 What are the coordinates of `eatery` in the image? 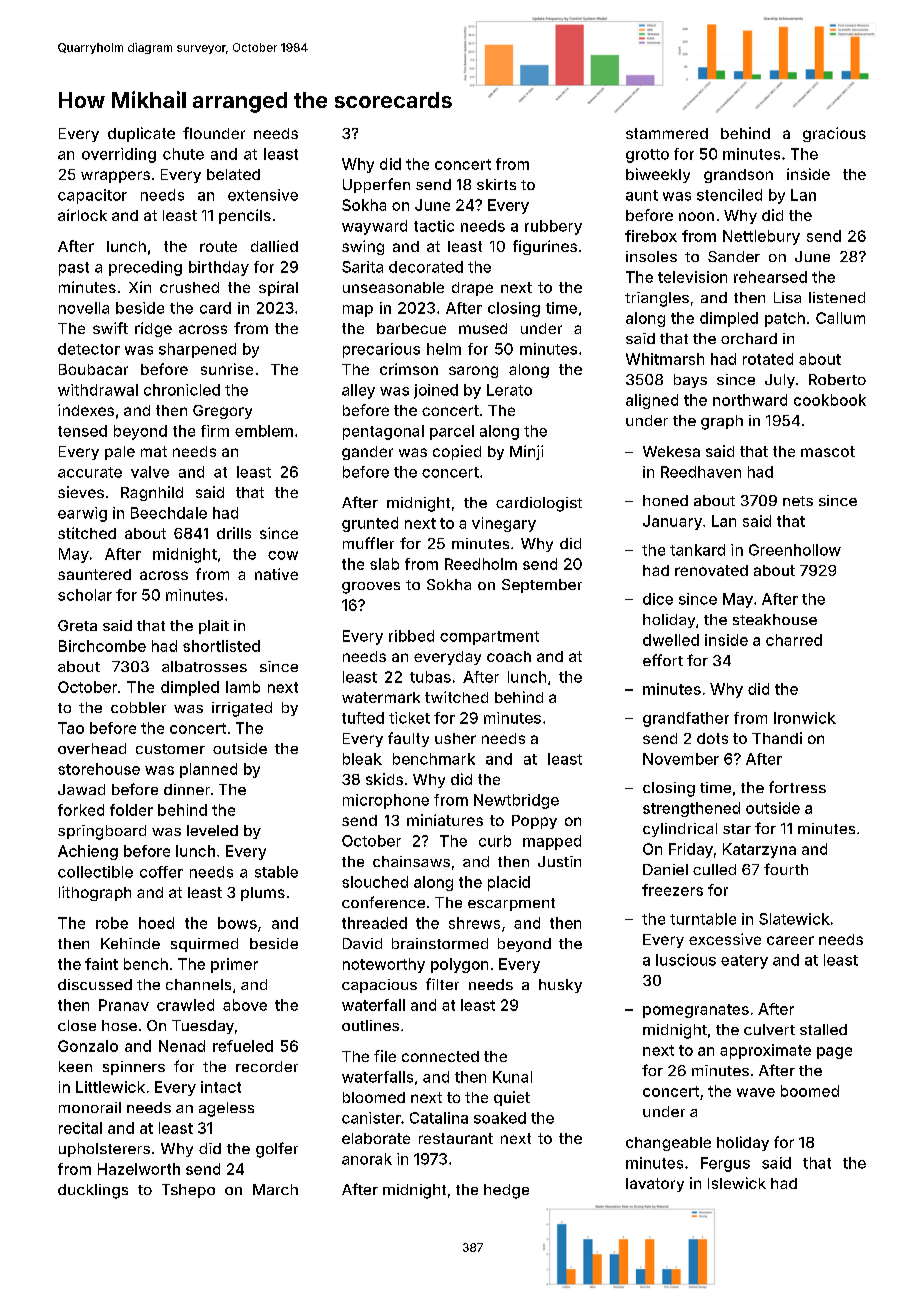 It's located at (744, 962).
